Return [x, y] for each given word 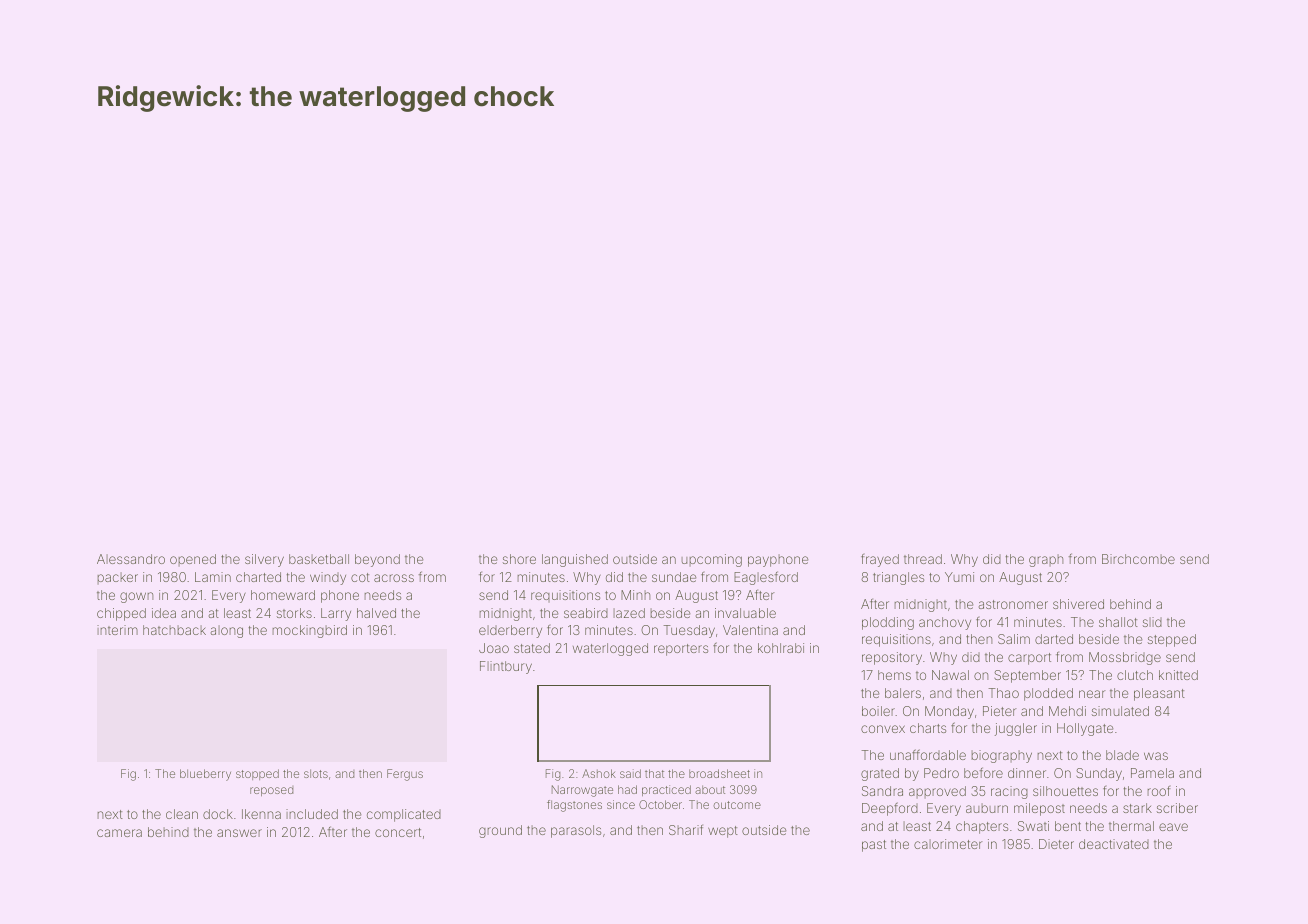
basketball [319, 559]
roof [1159, 790]
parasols [576, 831]
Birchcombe [1138, 559]
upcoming [711, 560]
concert [398, 832]
